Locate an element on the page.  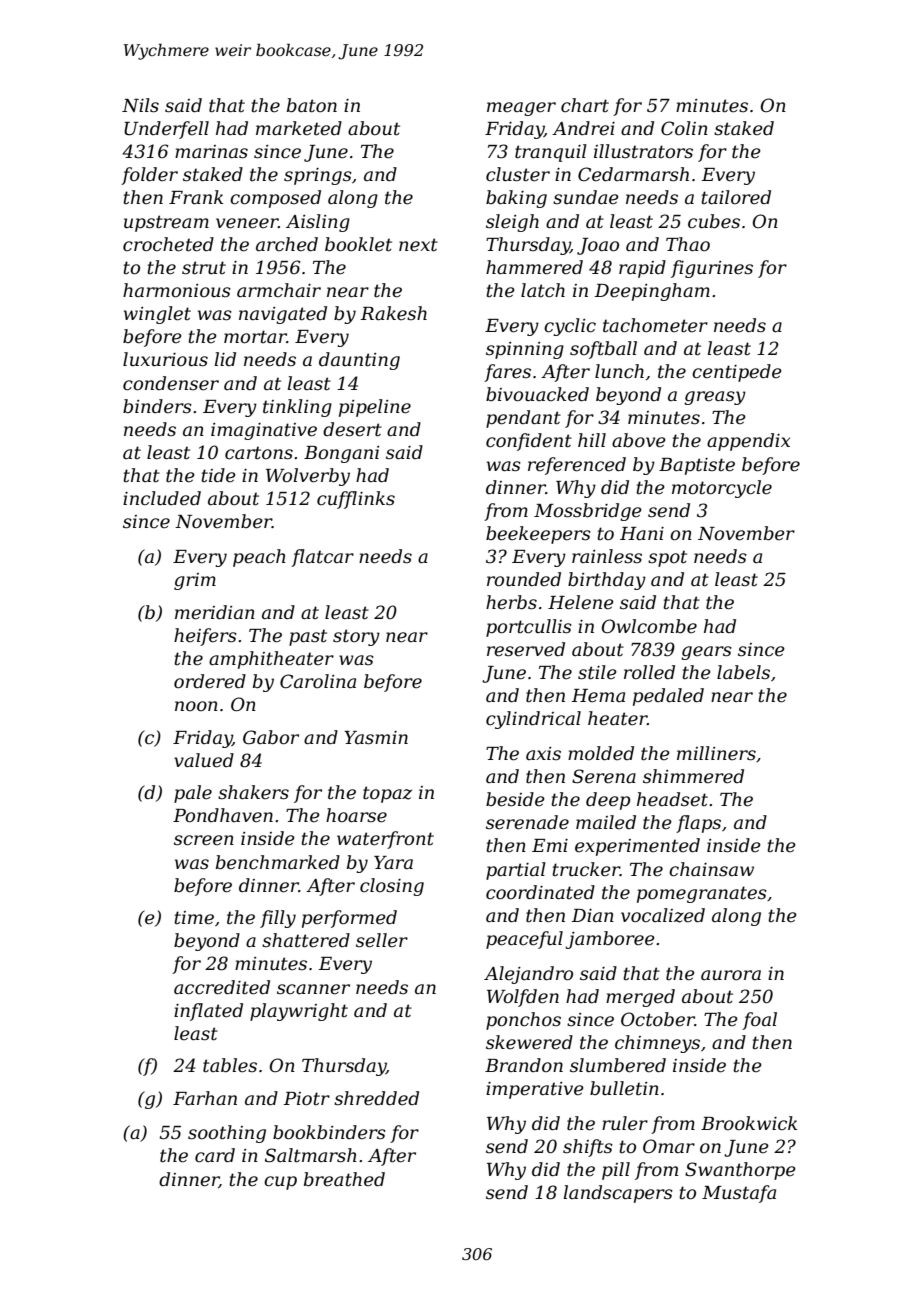
shimmered is located at coordinates (693, 776).
